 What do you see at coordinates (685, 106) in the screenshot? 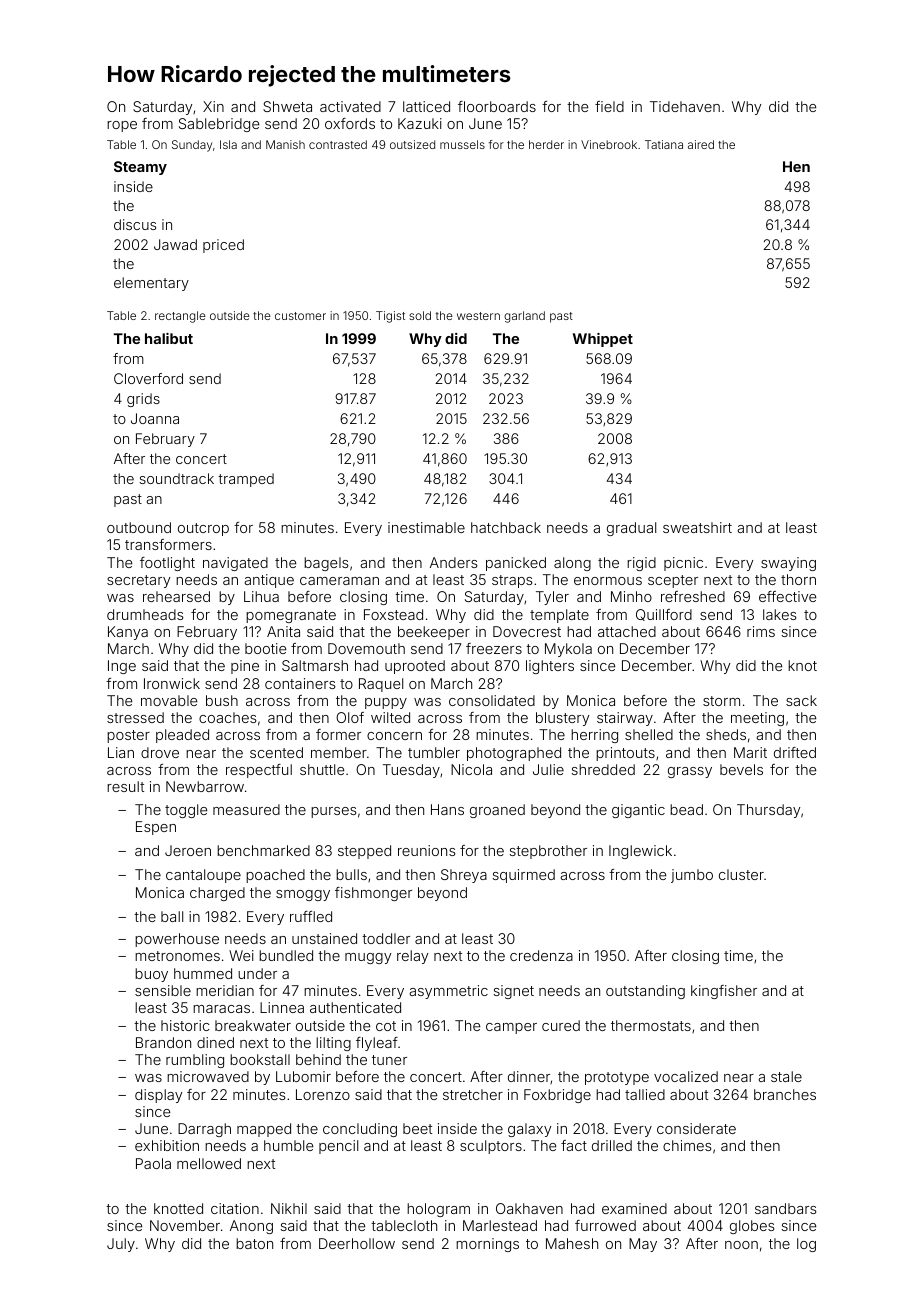
I see `Tidehaven` at bounding box center [685, 106].
